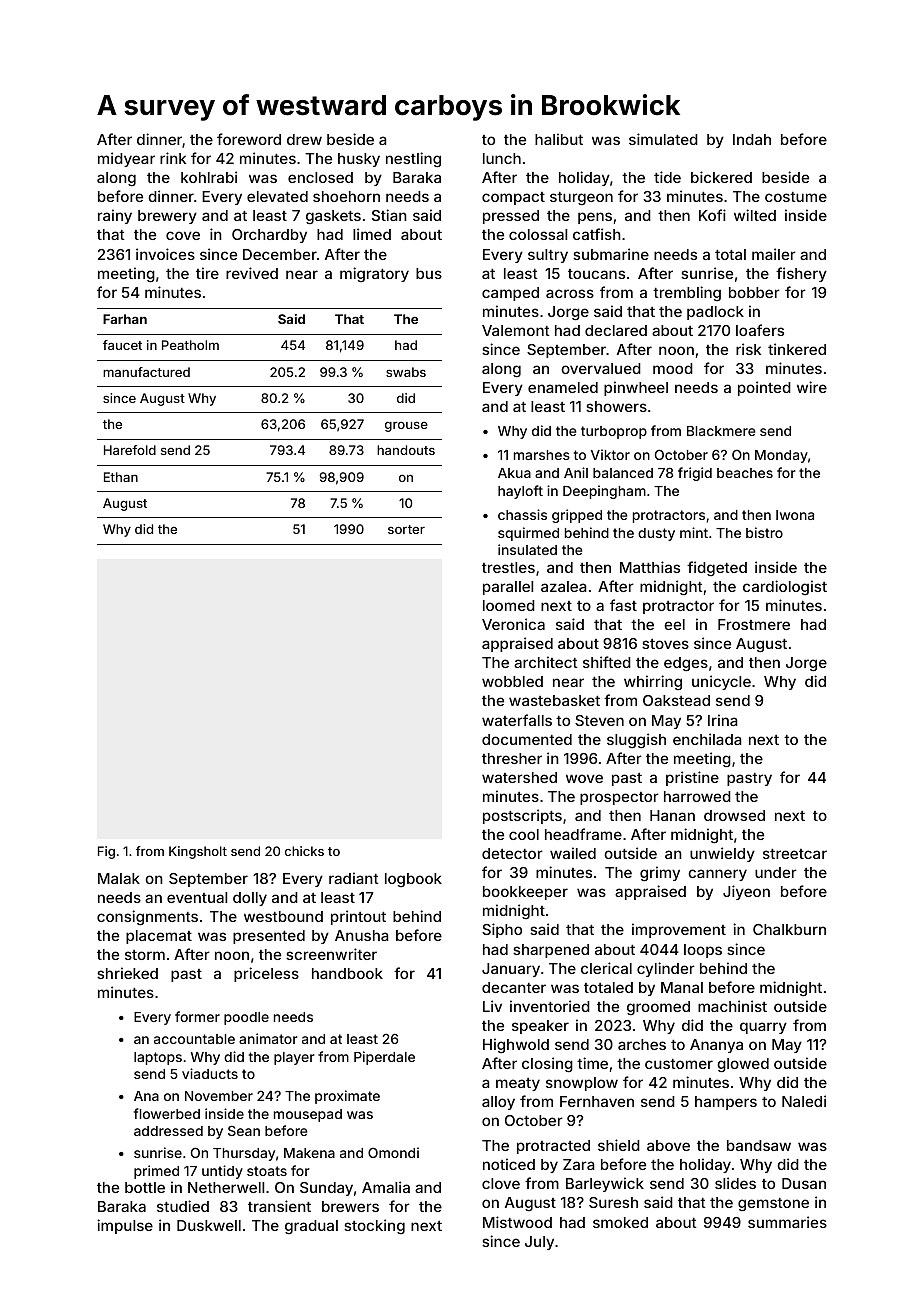 This image has width=924, height=1308. I want to click on chassis, so click(522, 514).
